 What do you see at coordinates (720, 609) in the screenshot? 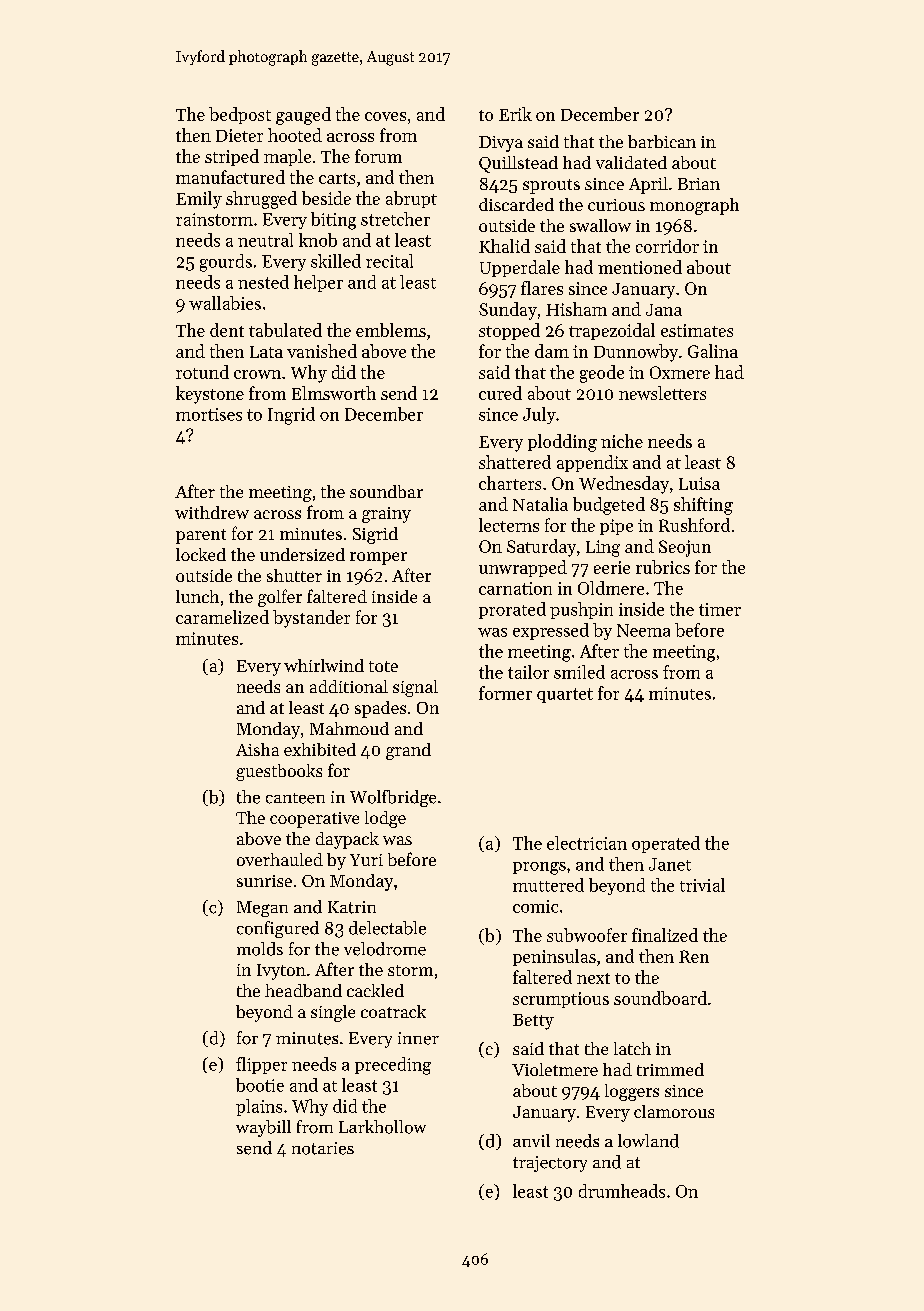
I see `timer` at bounding box center [720, 609].
